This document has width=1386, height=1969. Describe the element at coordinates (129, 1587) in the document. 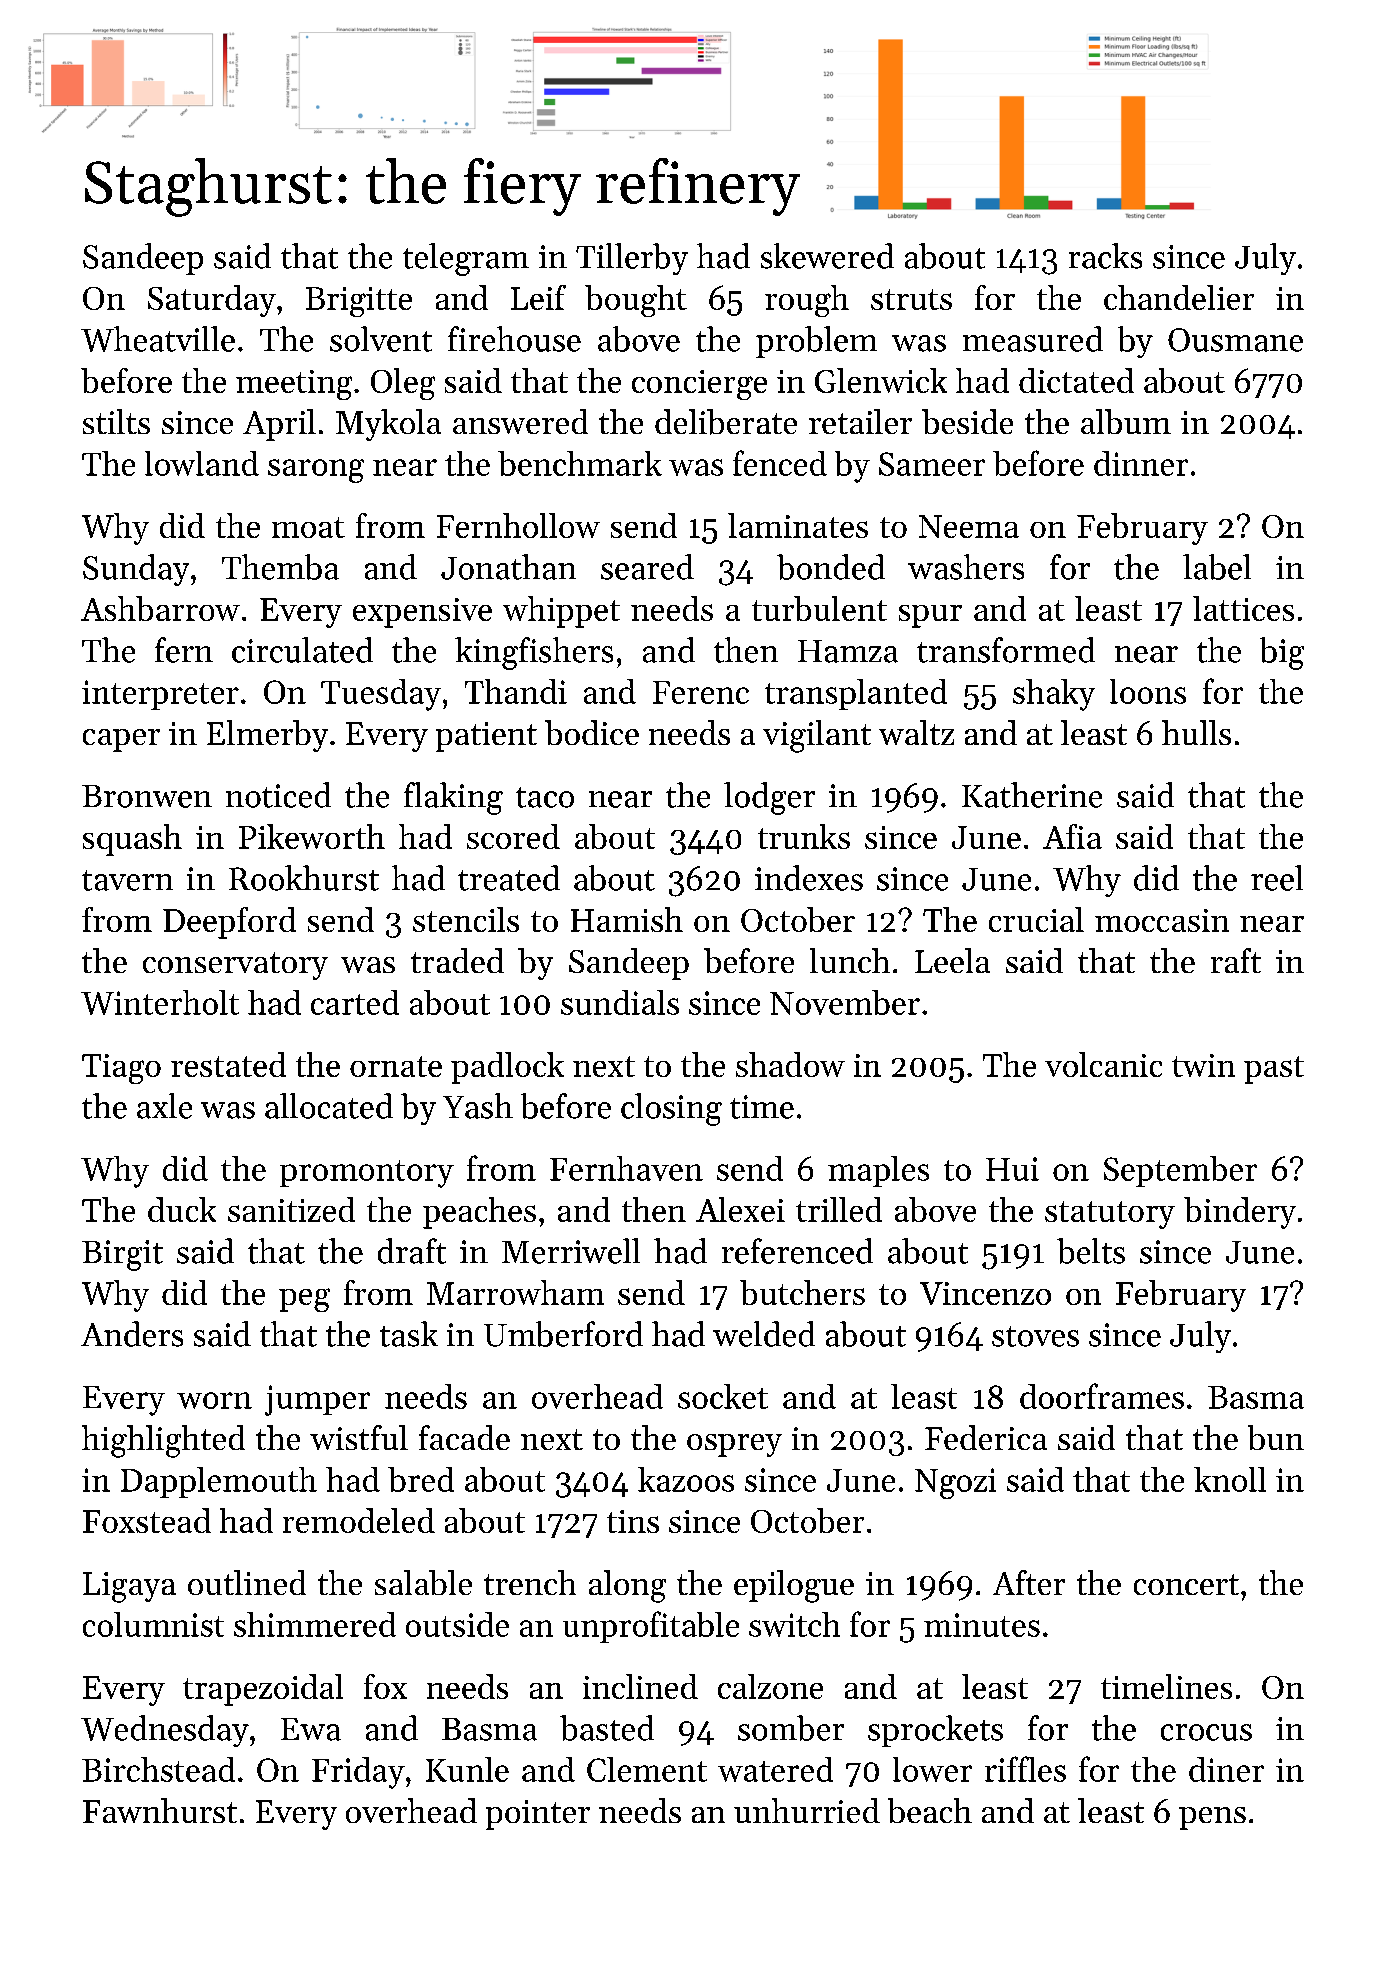

I see `Ligaya` at that location.
